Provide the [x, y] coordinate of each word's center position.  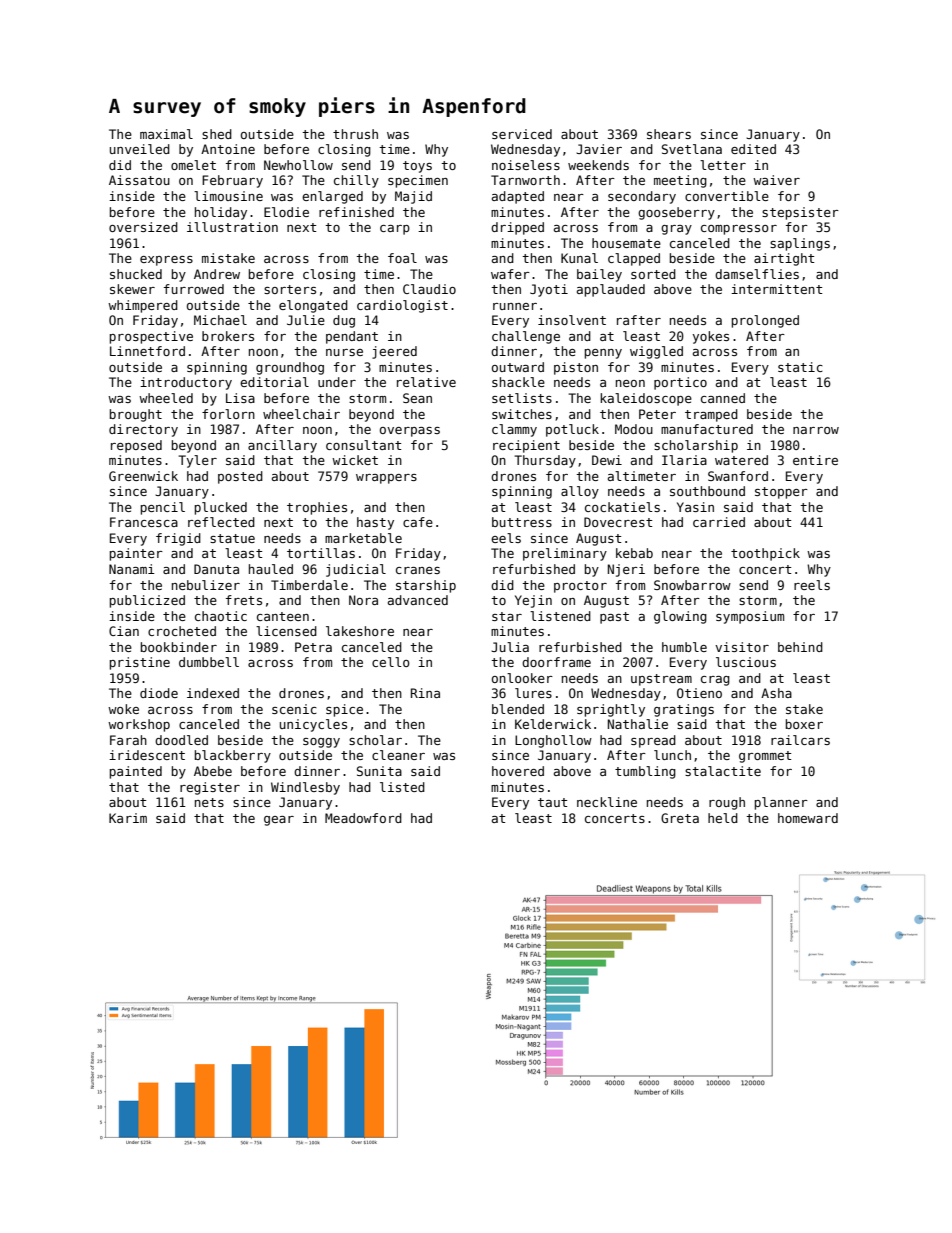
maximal [166, 134]
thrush [355, 134]
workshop [139, 725]
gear [279, 821]
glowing [680, 617]
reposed [136, 446]
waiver [776, 180]
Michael [220, 320]
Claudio [429, 289]
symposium [750, 617]
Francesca [144, 522]
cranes [418, 570]
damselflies [757, 274]
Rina [425, 693]
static [800, 367]
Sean [417, 398]
